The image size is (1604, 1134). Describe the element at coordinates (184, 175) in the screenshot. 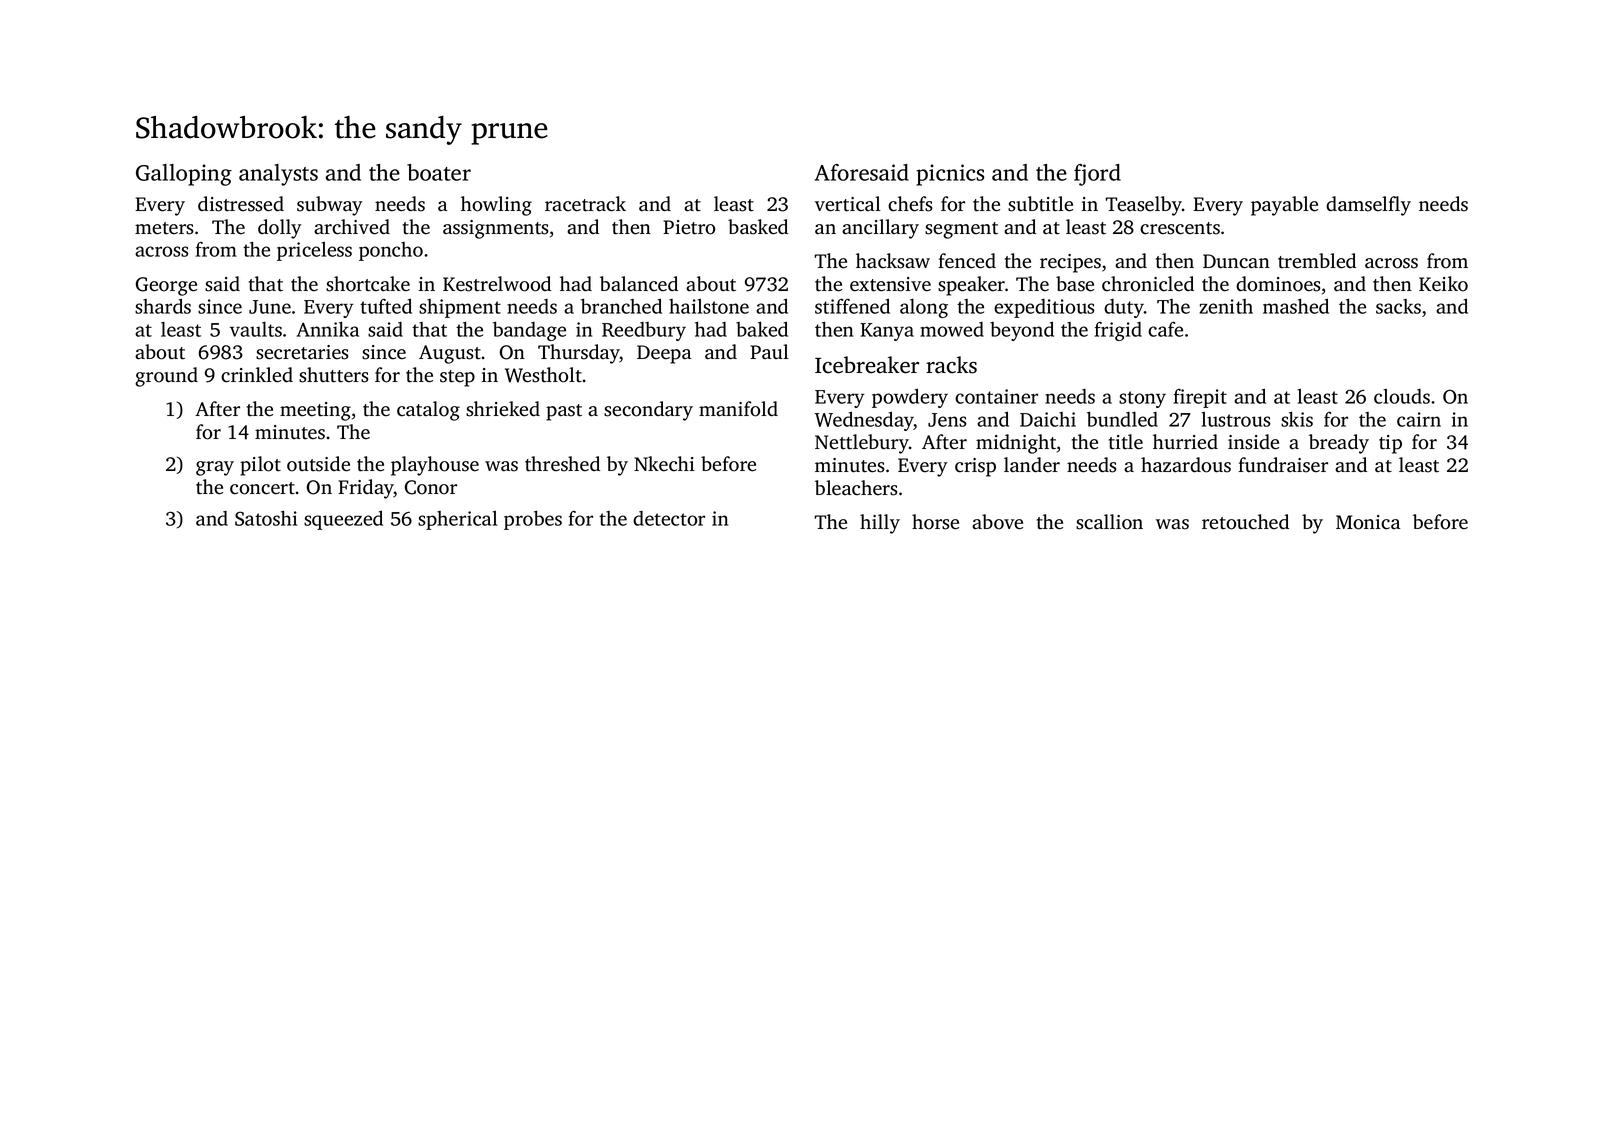

I see `Galloping` at that location.
